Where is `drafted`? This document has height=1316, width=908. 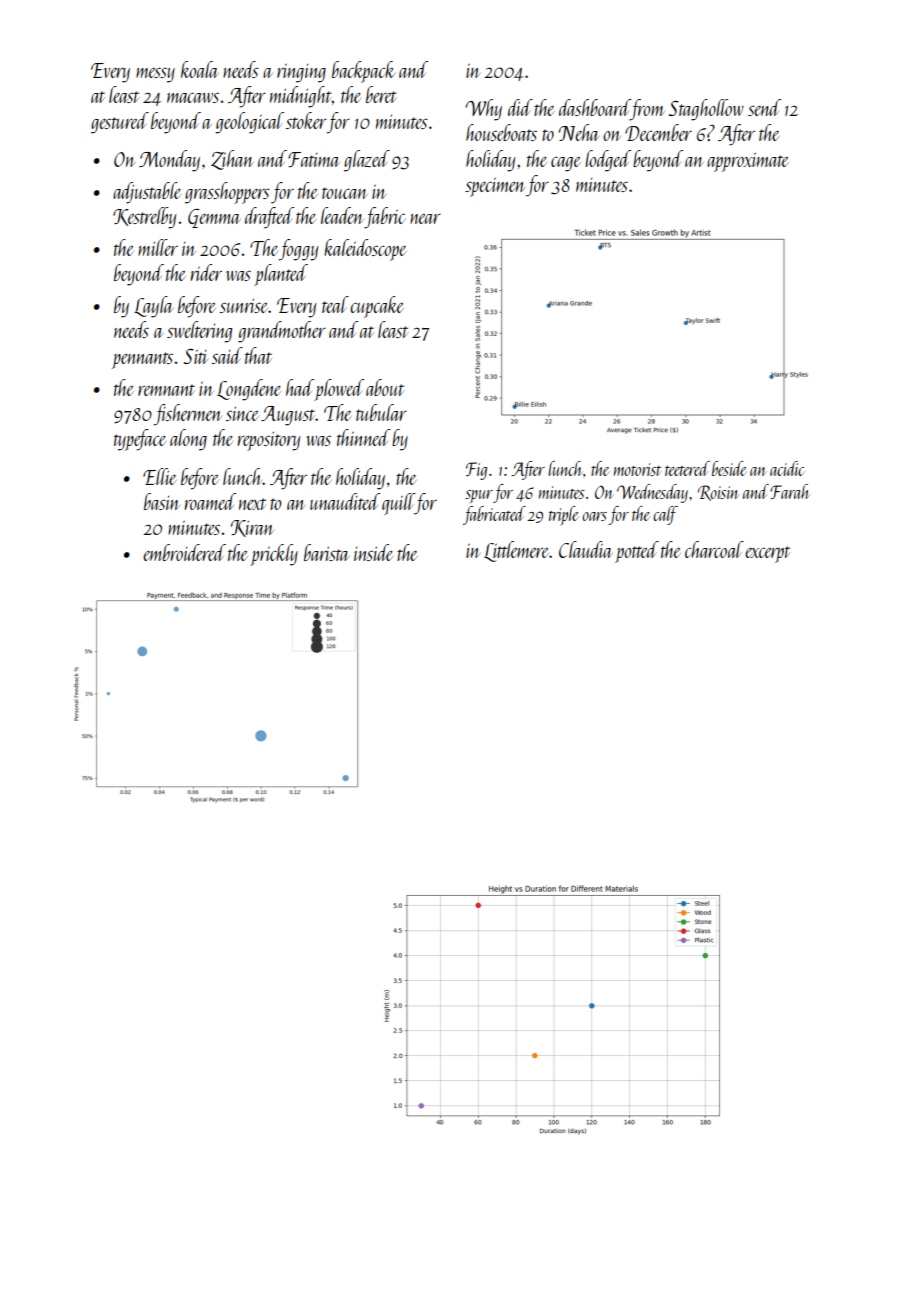 drafted is located at coordinates (269, 218).
